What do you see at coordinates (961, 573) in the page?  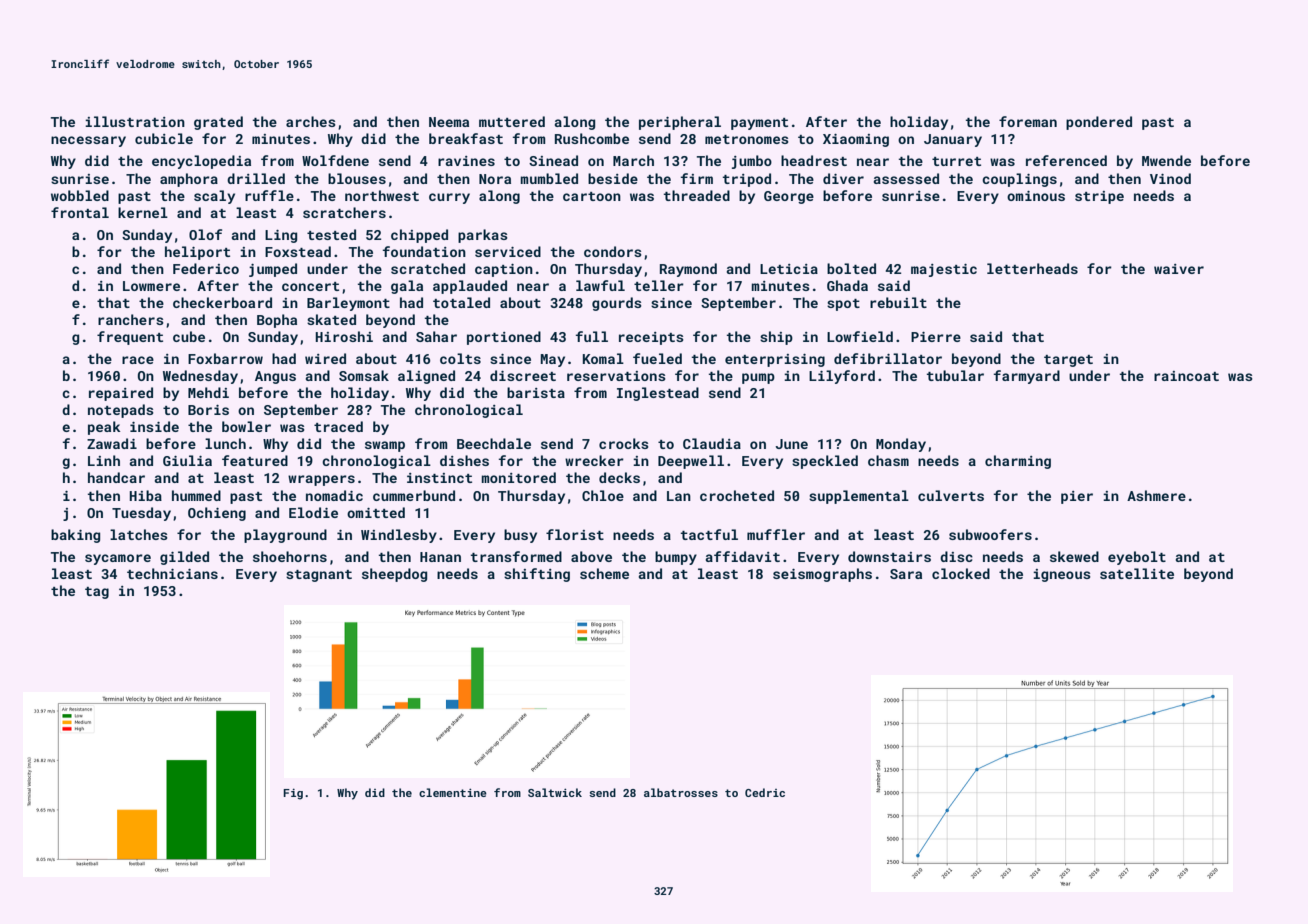 I see `clocked` at bounding box center [961, 573].
